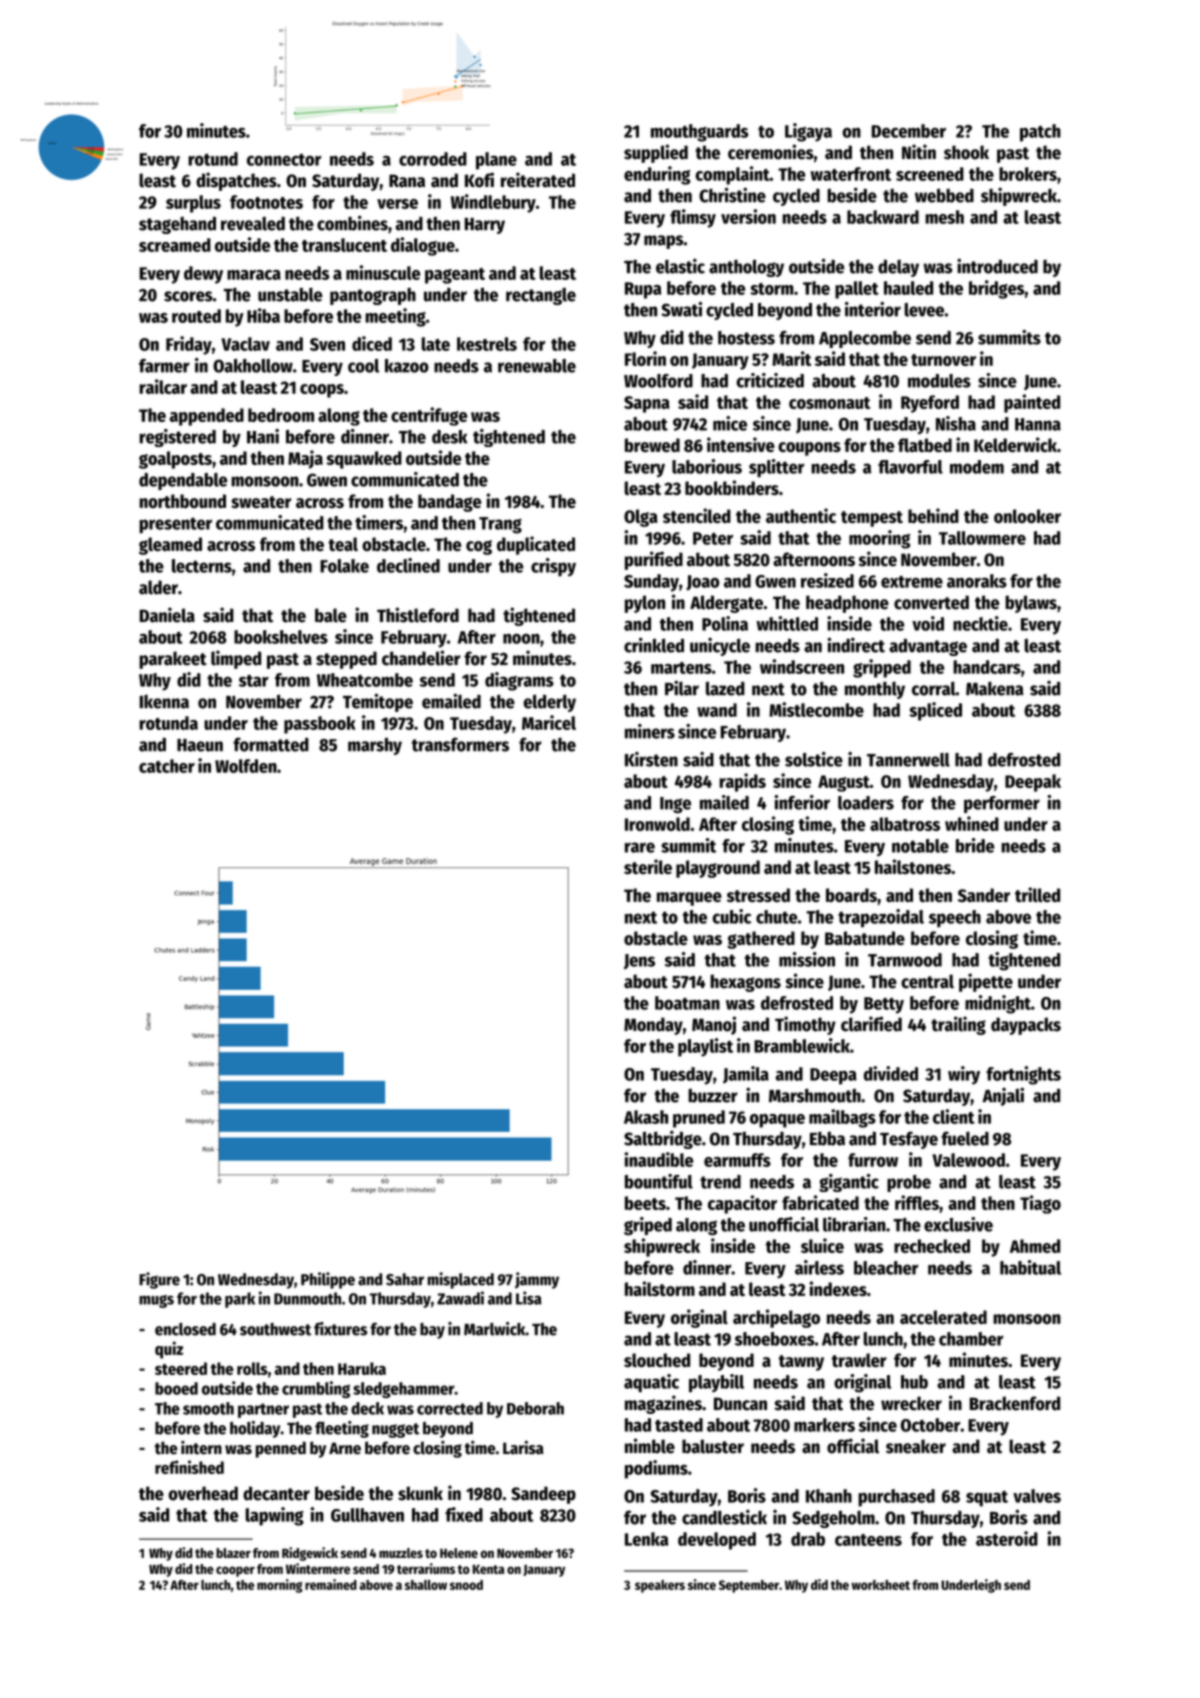  I want to click on reiterated, so click(538, 180).
